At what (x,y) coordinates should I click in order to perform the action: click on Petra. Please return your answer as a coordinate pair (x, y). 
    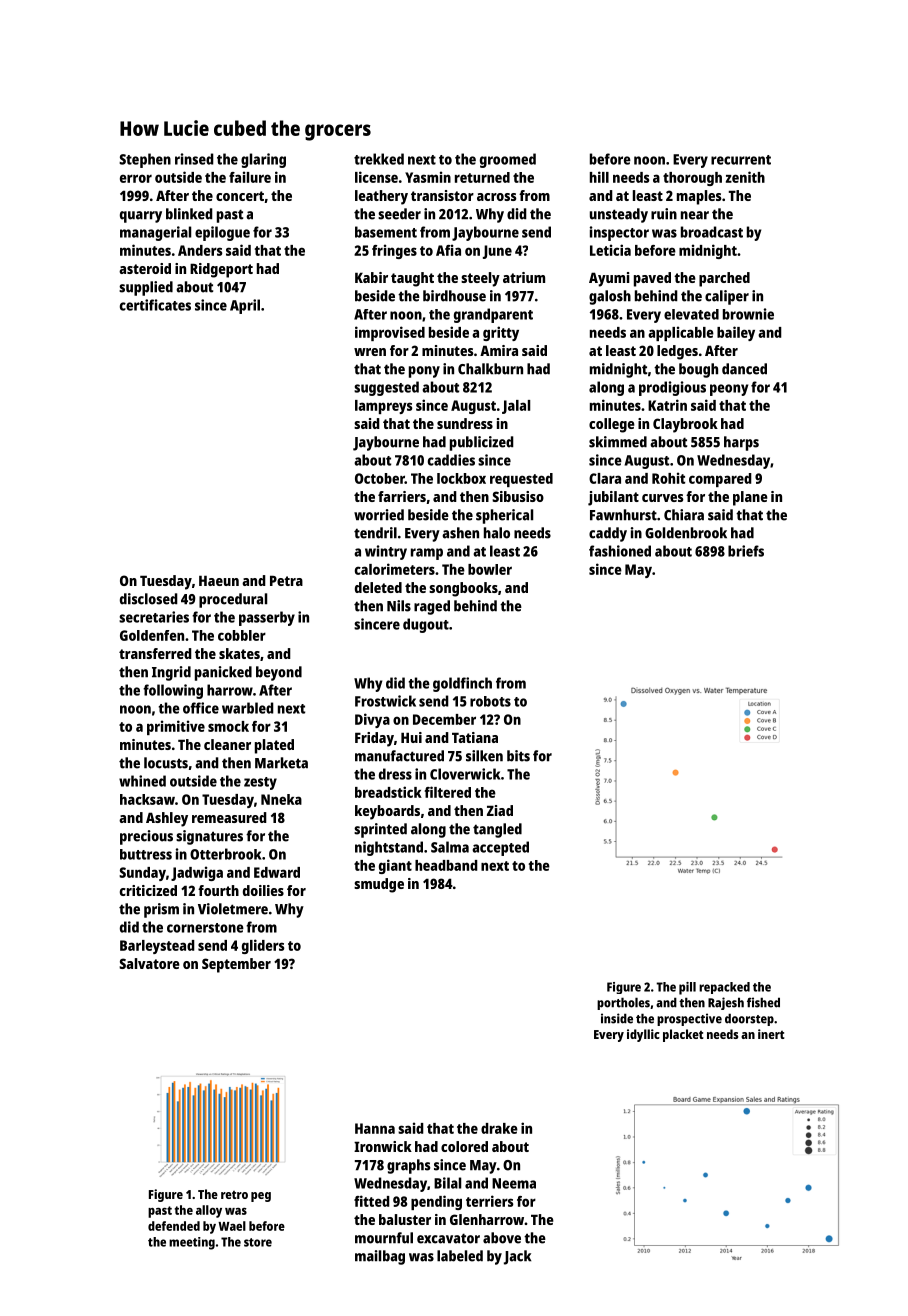
    Looking at the image, I should click on (286, 580).
